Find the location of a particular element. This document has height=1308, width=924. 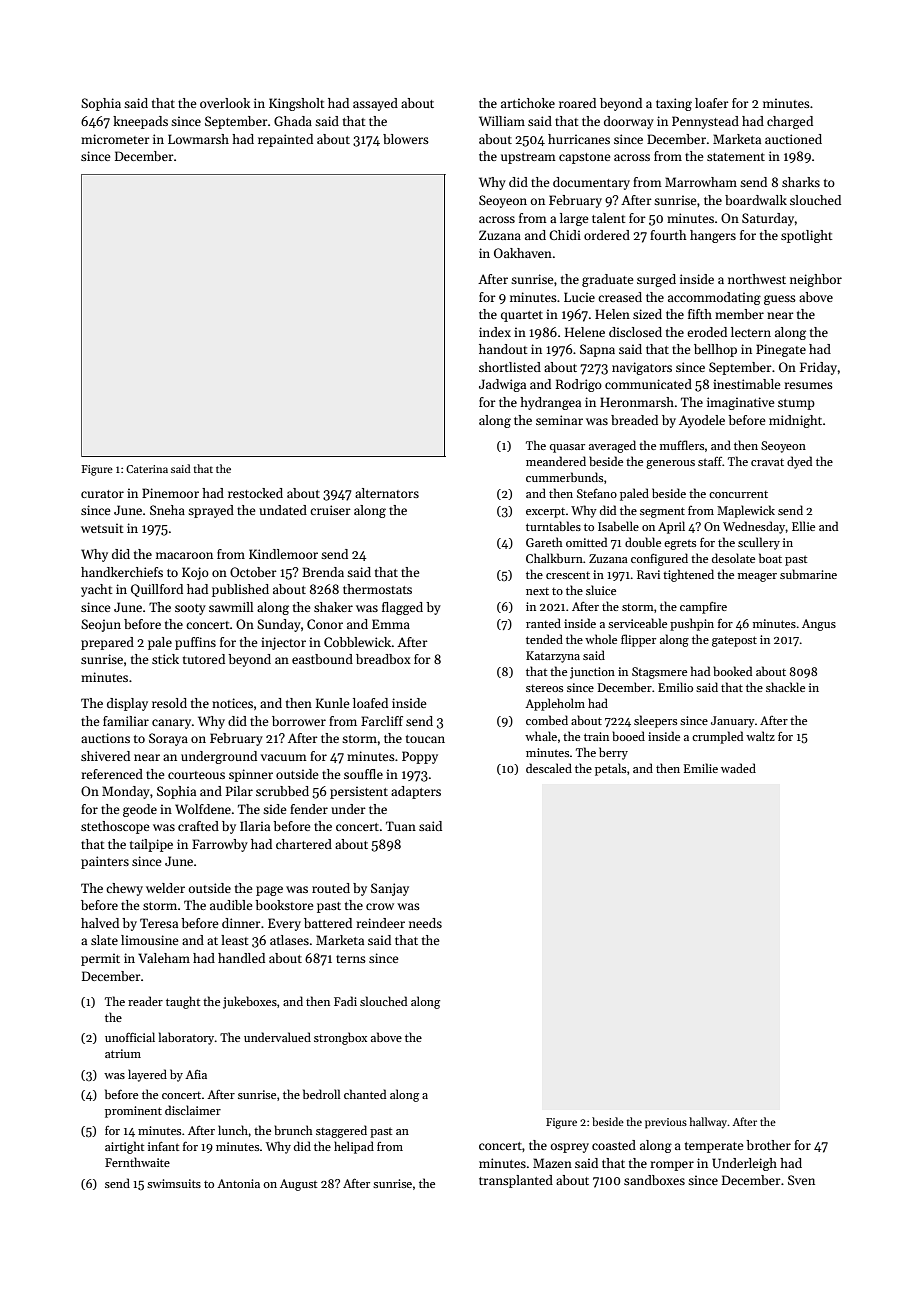

guess is located at coordinates (780, 300).
